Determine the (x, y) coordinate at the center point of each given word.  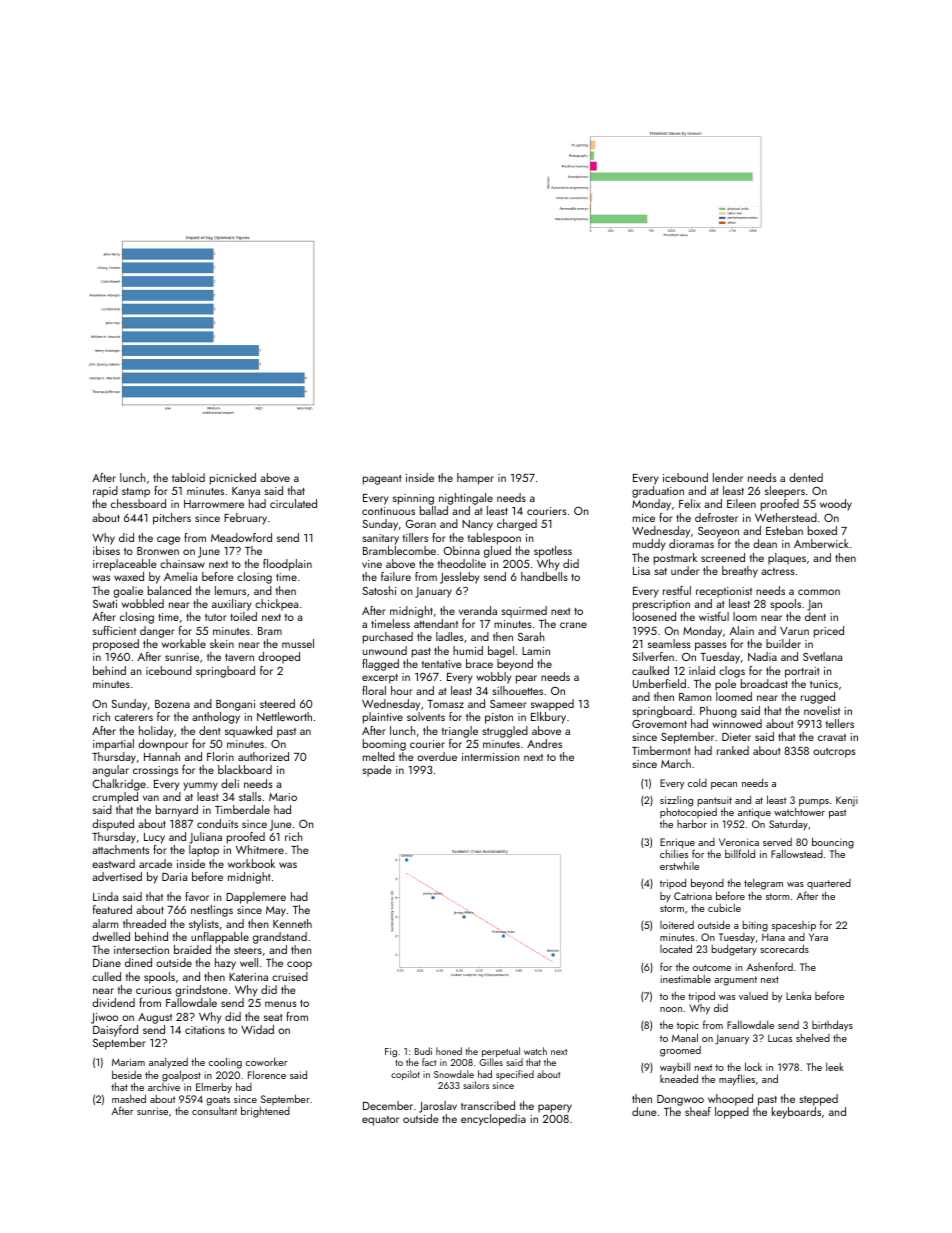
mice (644, 518)
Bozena (172, 704)
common (819, 592)
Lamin (536, 651)
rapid (105, 492)
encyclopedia (493, 1120)
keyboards (796, 1113)
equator (380, 1121)
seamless (669, 643)
